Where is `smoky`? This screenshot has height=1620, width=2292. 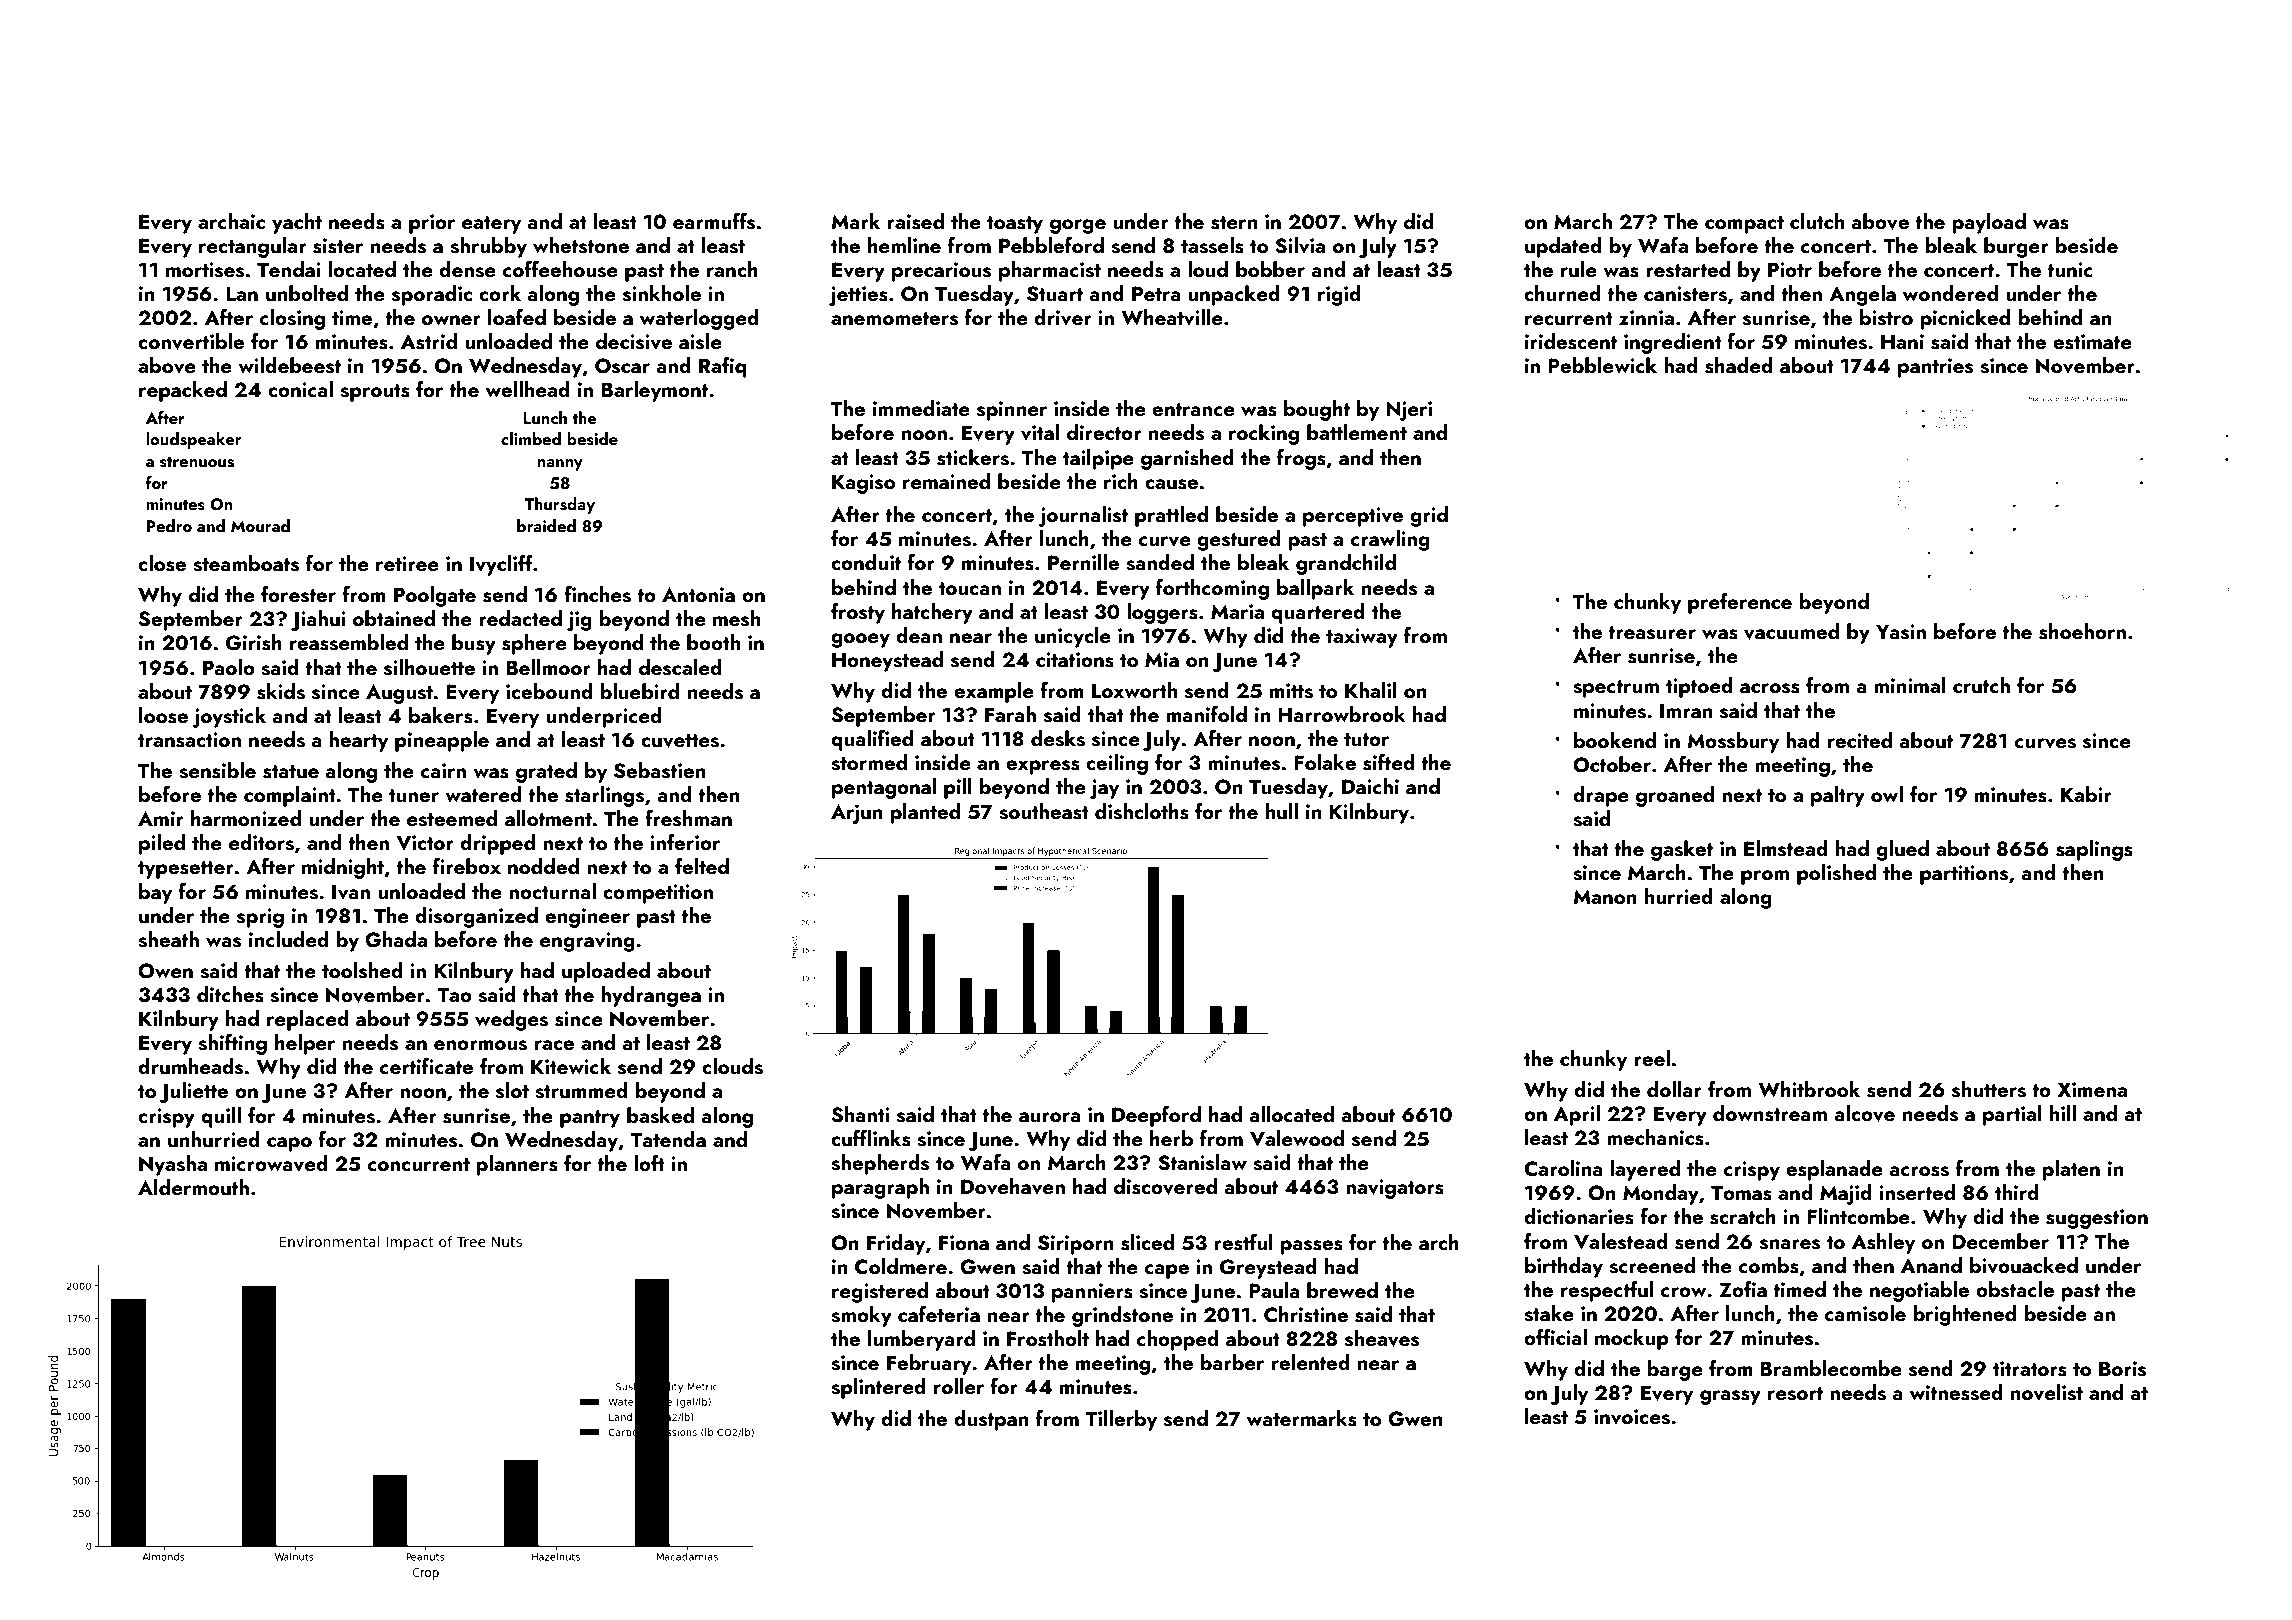 smoky is located at coordinates (861, 1316).
